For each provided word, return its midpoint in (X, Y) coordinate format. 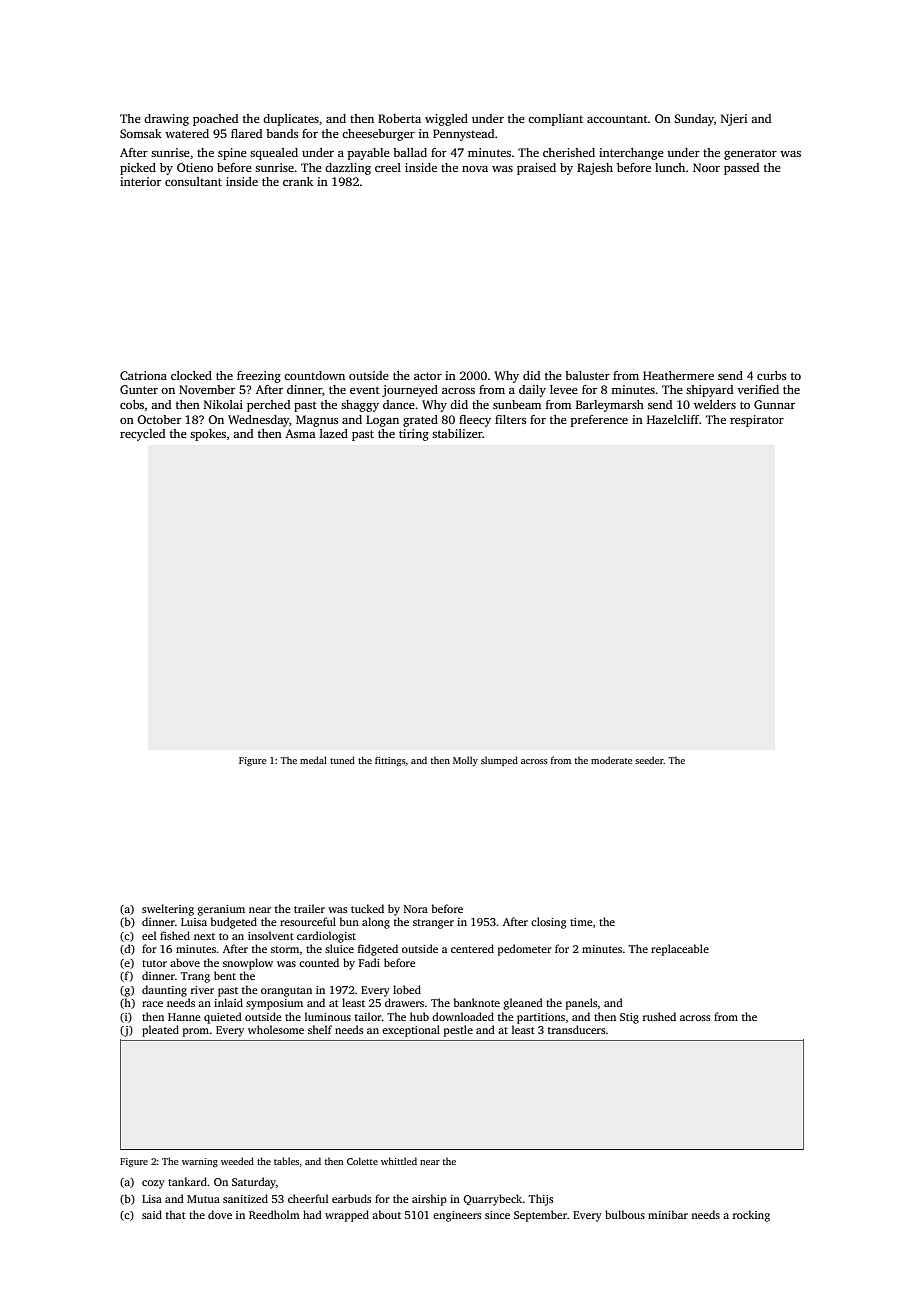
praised (536, 169)
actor (428, 376)
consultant (193, 181)
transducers (576, 1029)
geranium (221, 910)
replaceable (680, 950)
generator (750, 155)
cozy (153, 1184)
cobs (132, 404)
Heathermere (678, 375)
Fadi (369, 962)
